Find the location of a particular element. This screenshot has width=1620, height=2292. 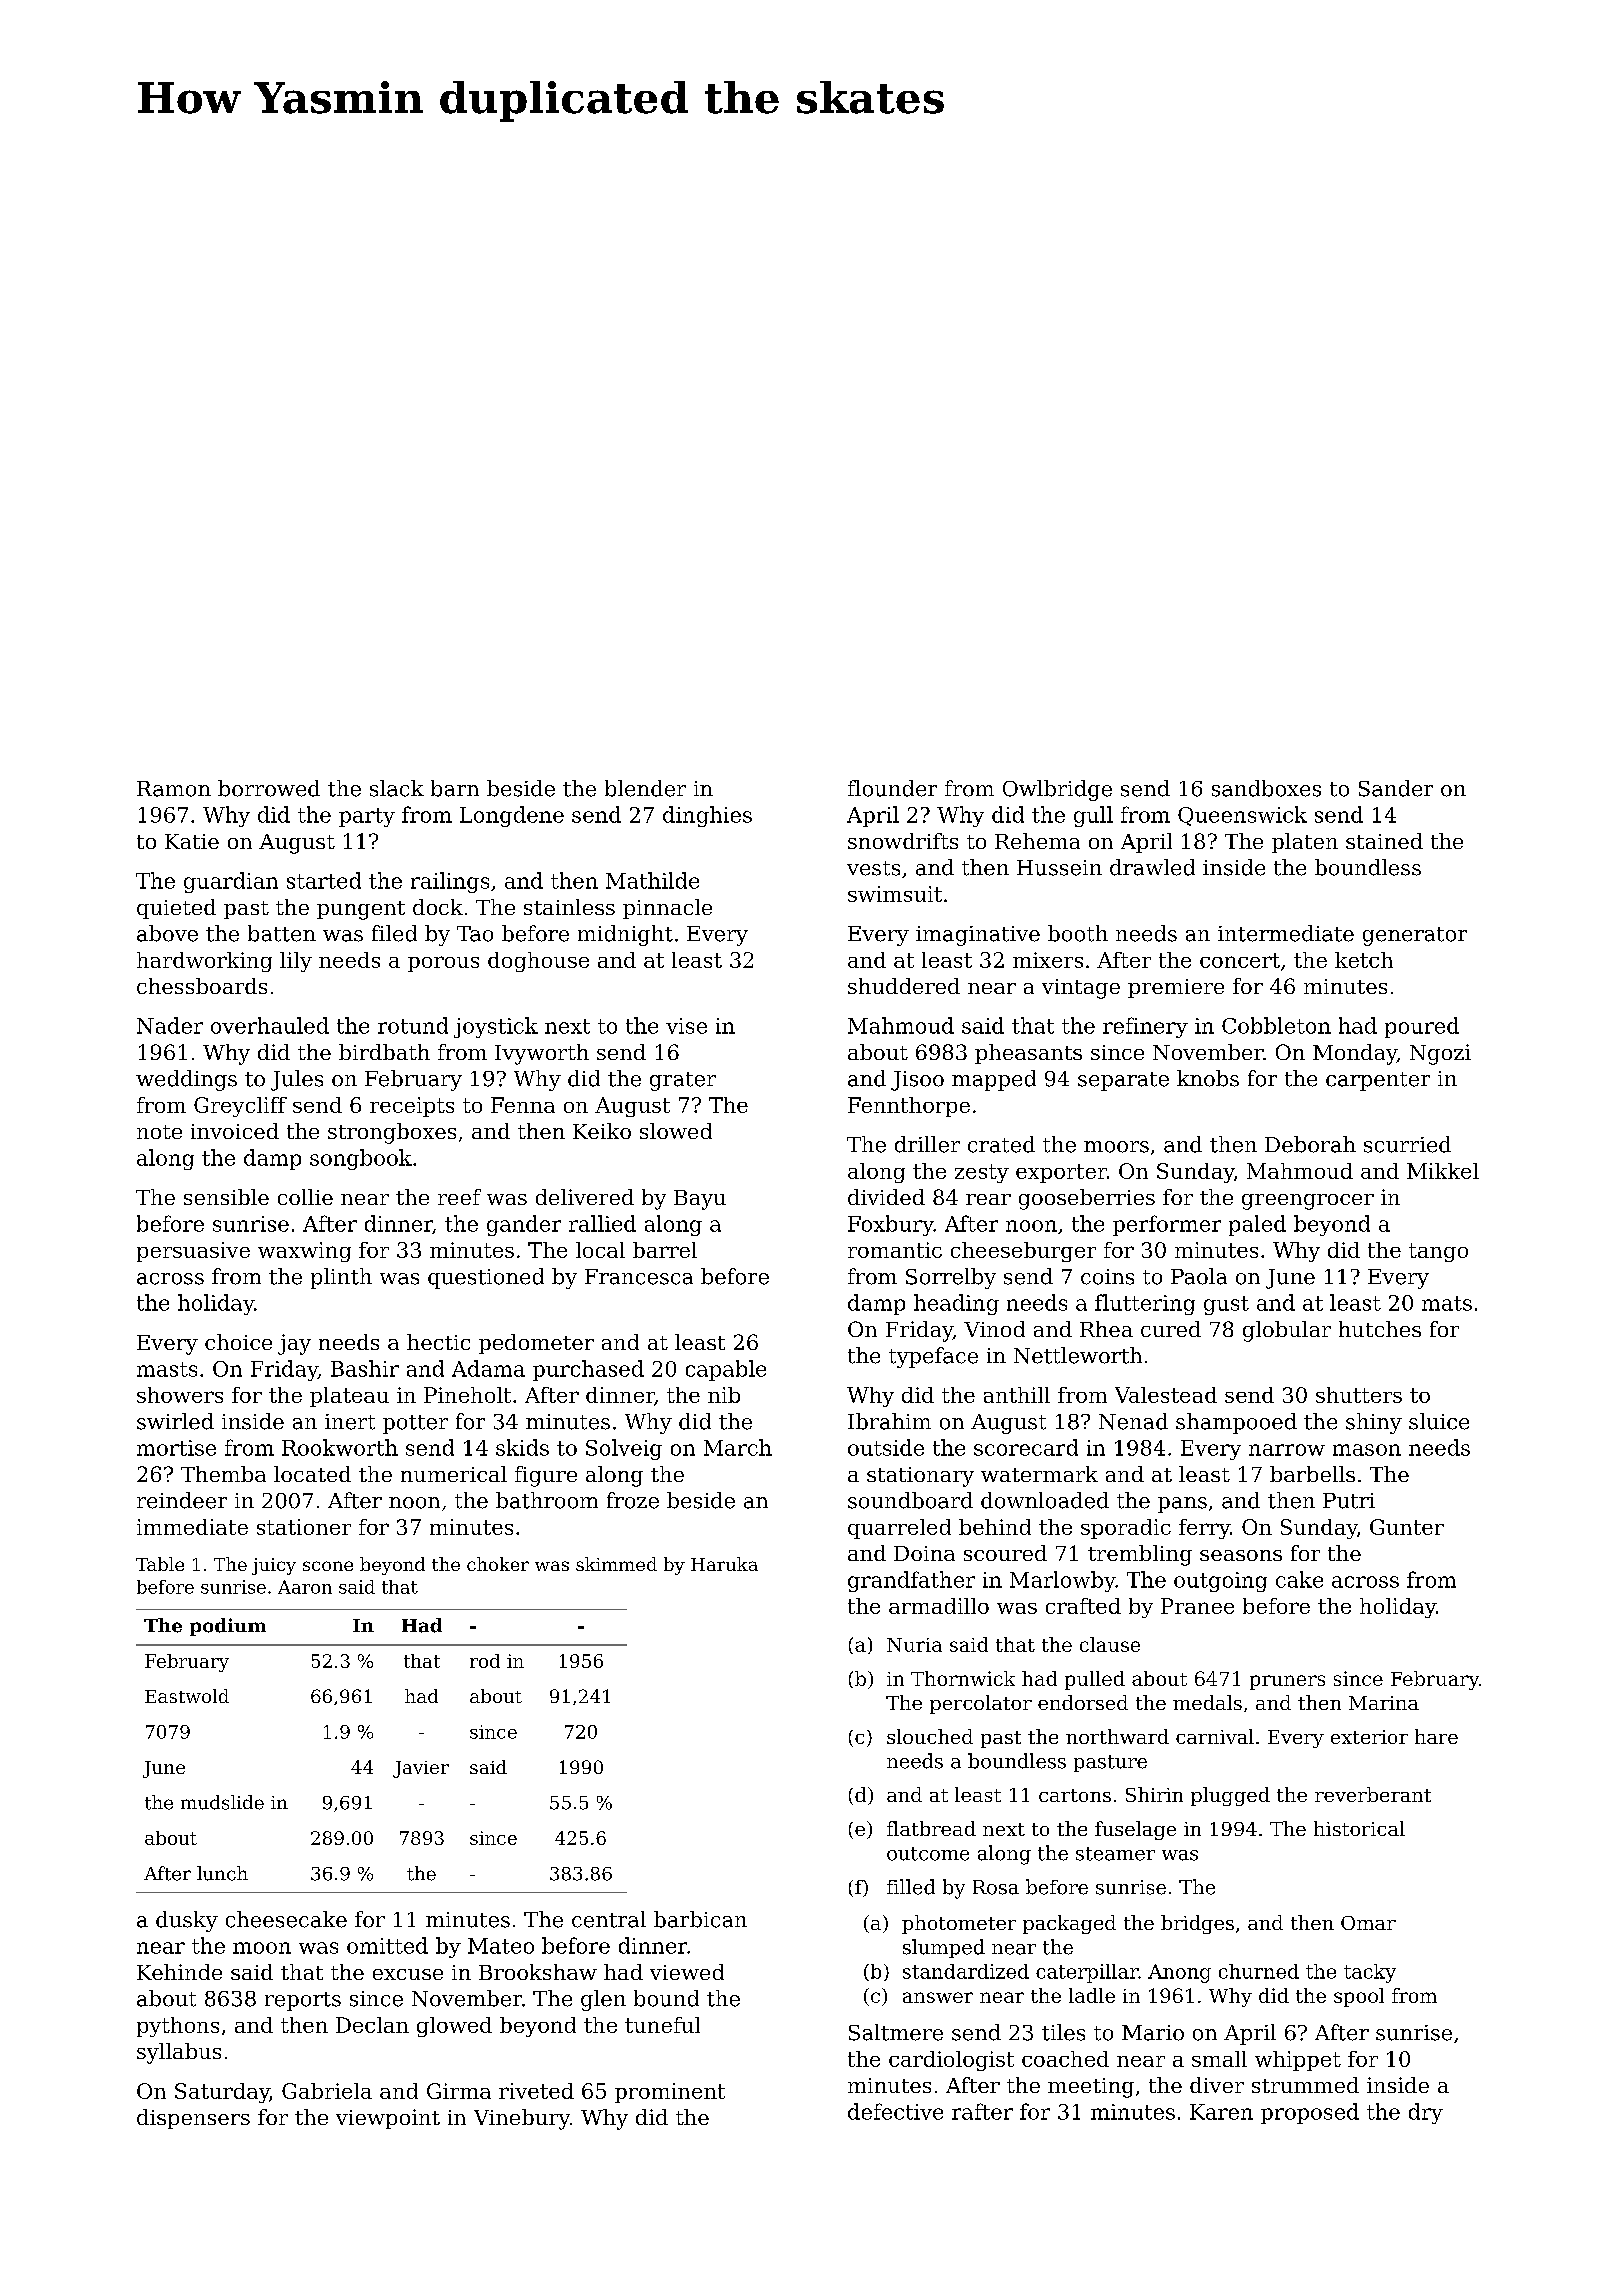

moors is located at coordinates (1116, 1147).
